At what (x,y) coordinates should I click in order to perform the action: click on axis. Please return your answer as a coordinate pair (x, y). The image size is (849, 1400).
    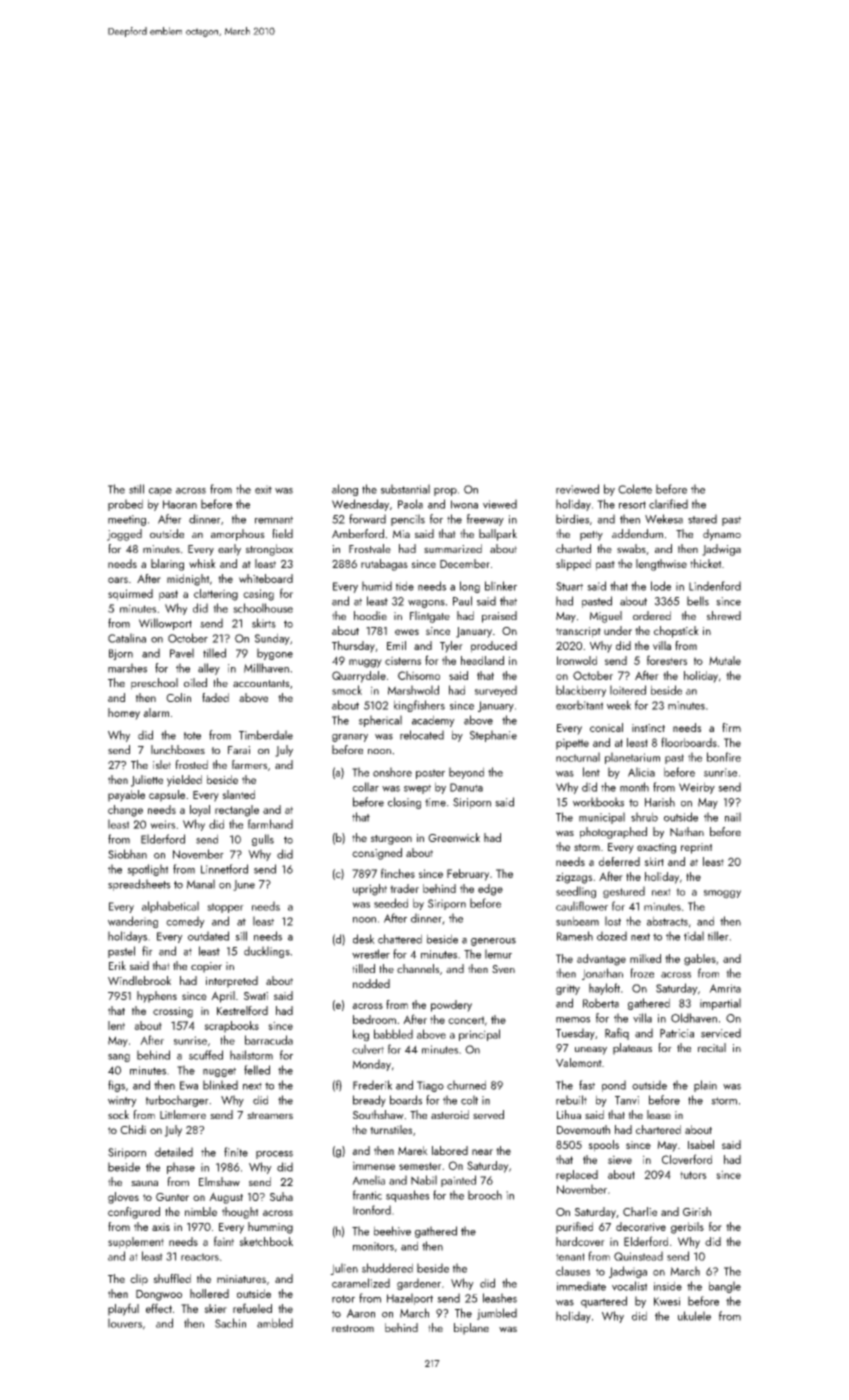
    Looking at the image, I should click on (161, 1227).
